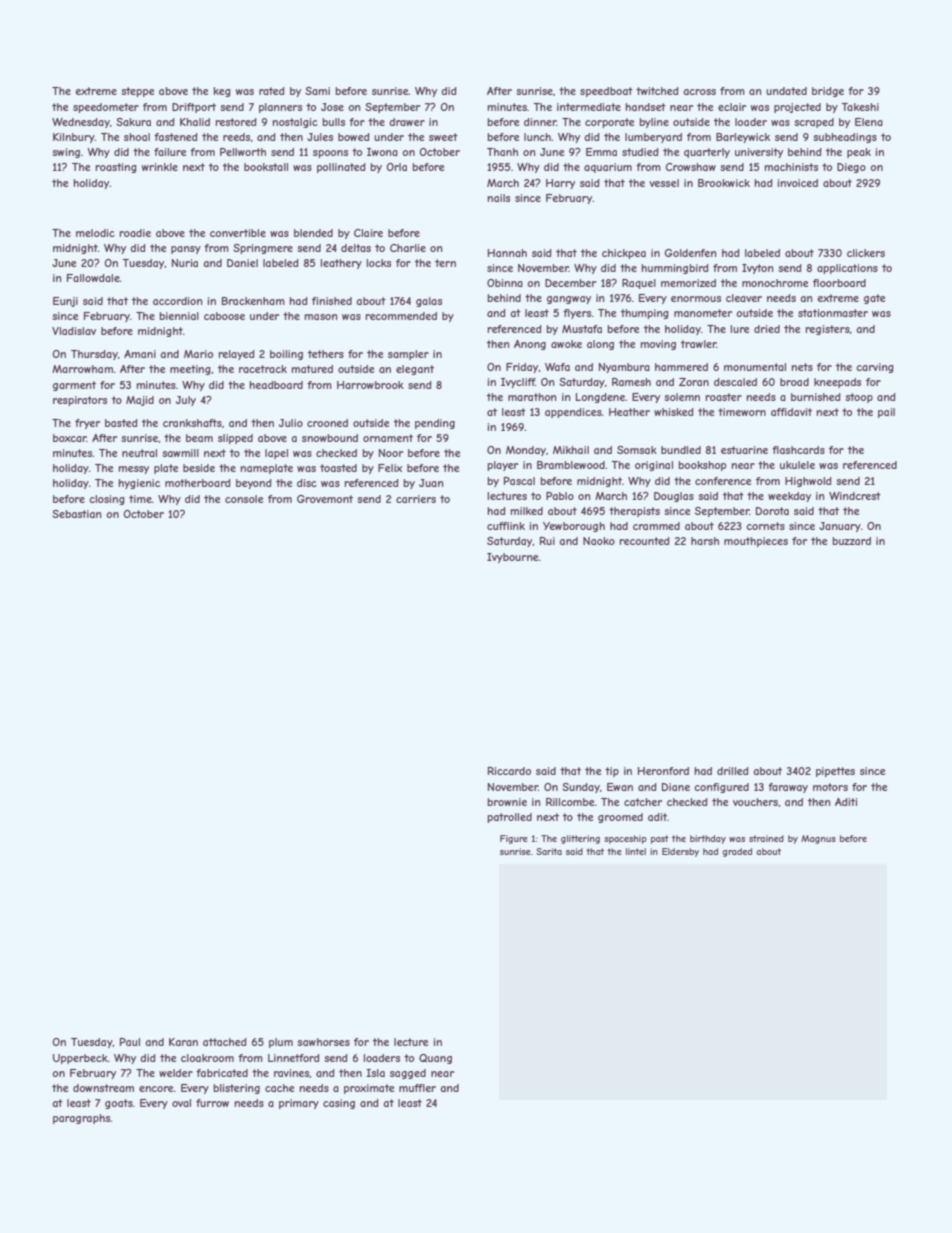 The height and width of the screenshot is (1233, 952). Describe the element at coordinates (608, 168) in the screenshot. I see `aquarium` at that location.
